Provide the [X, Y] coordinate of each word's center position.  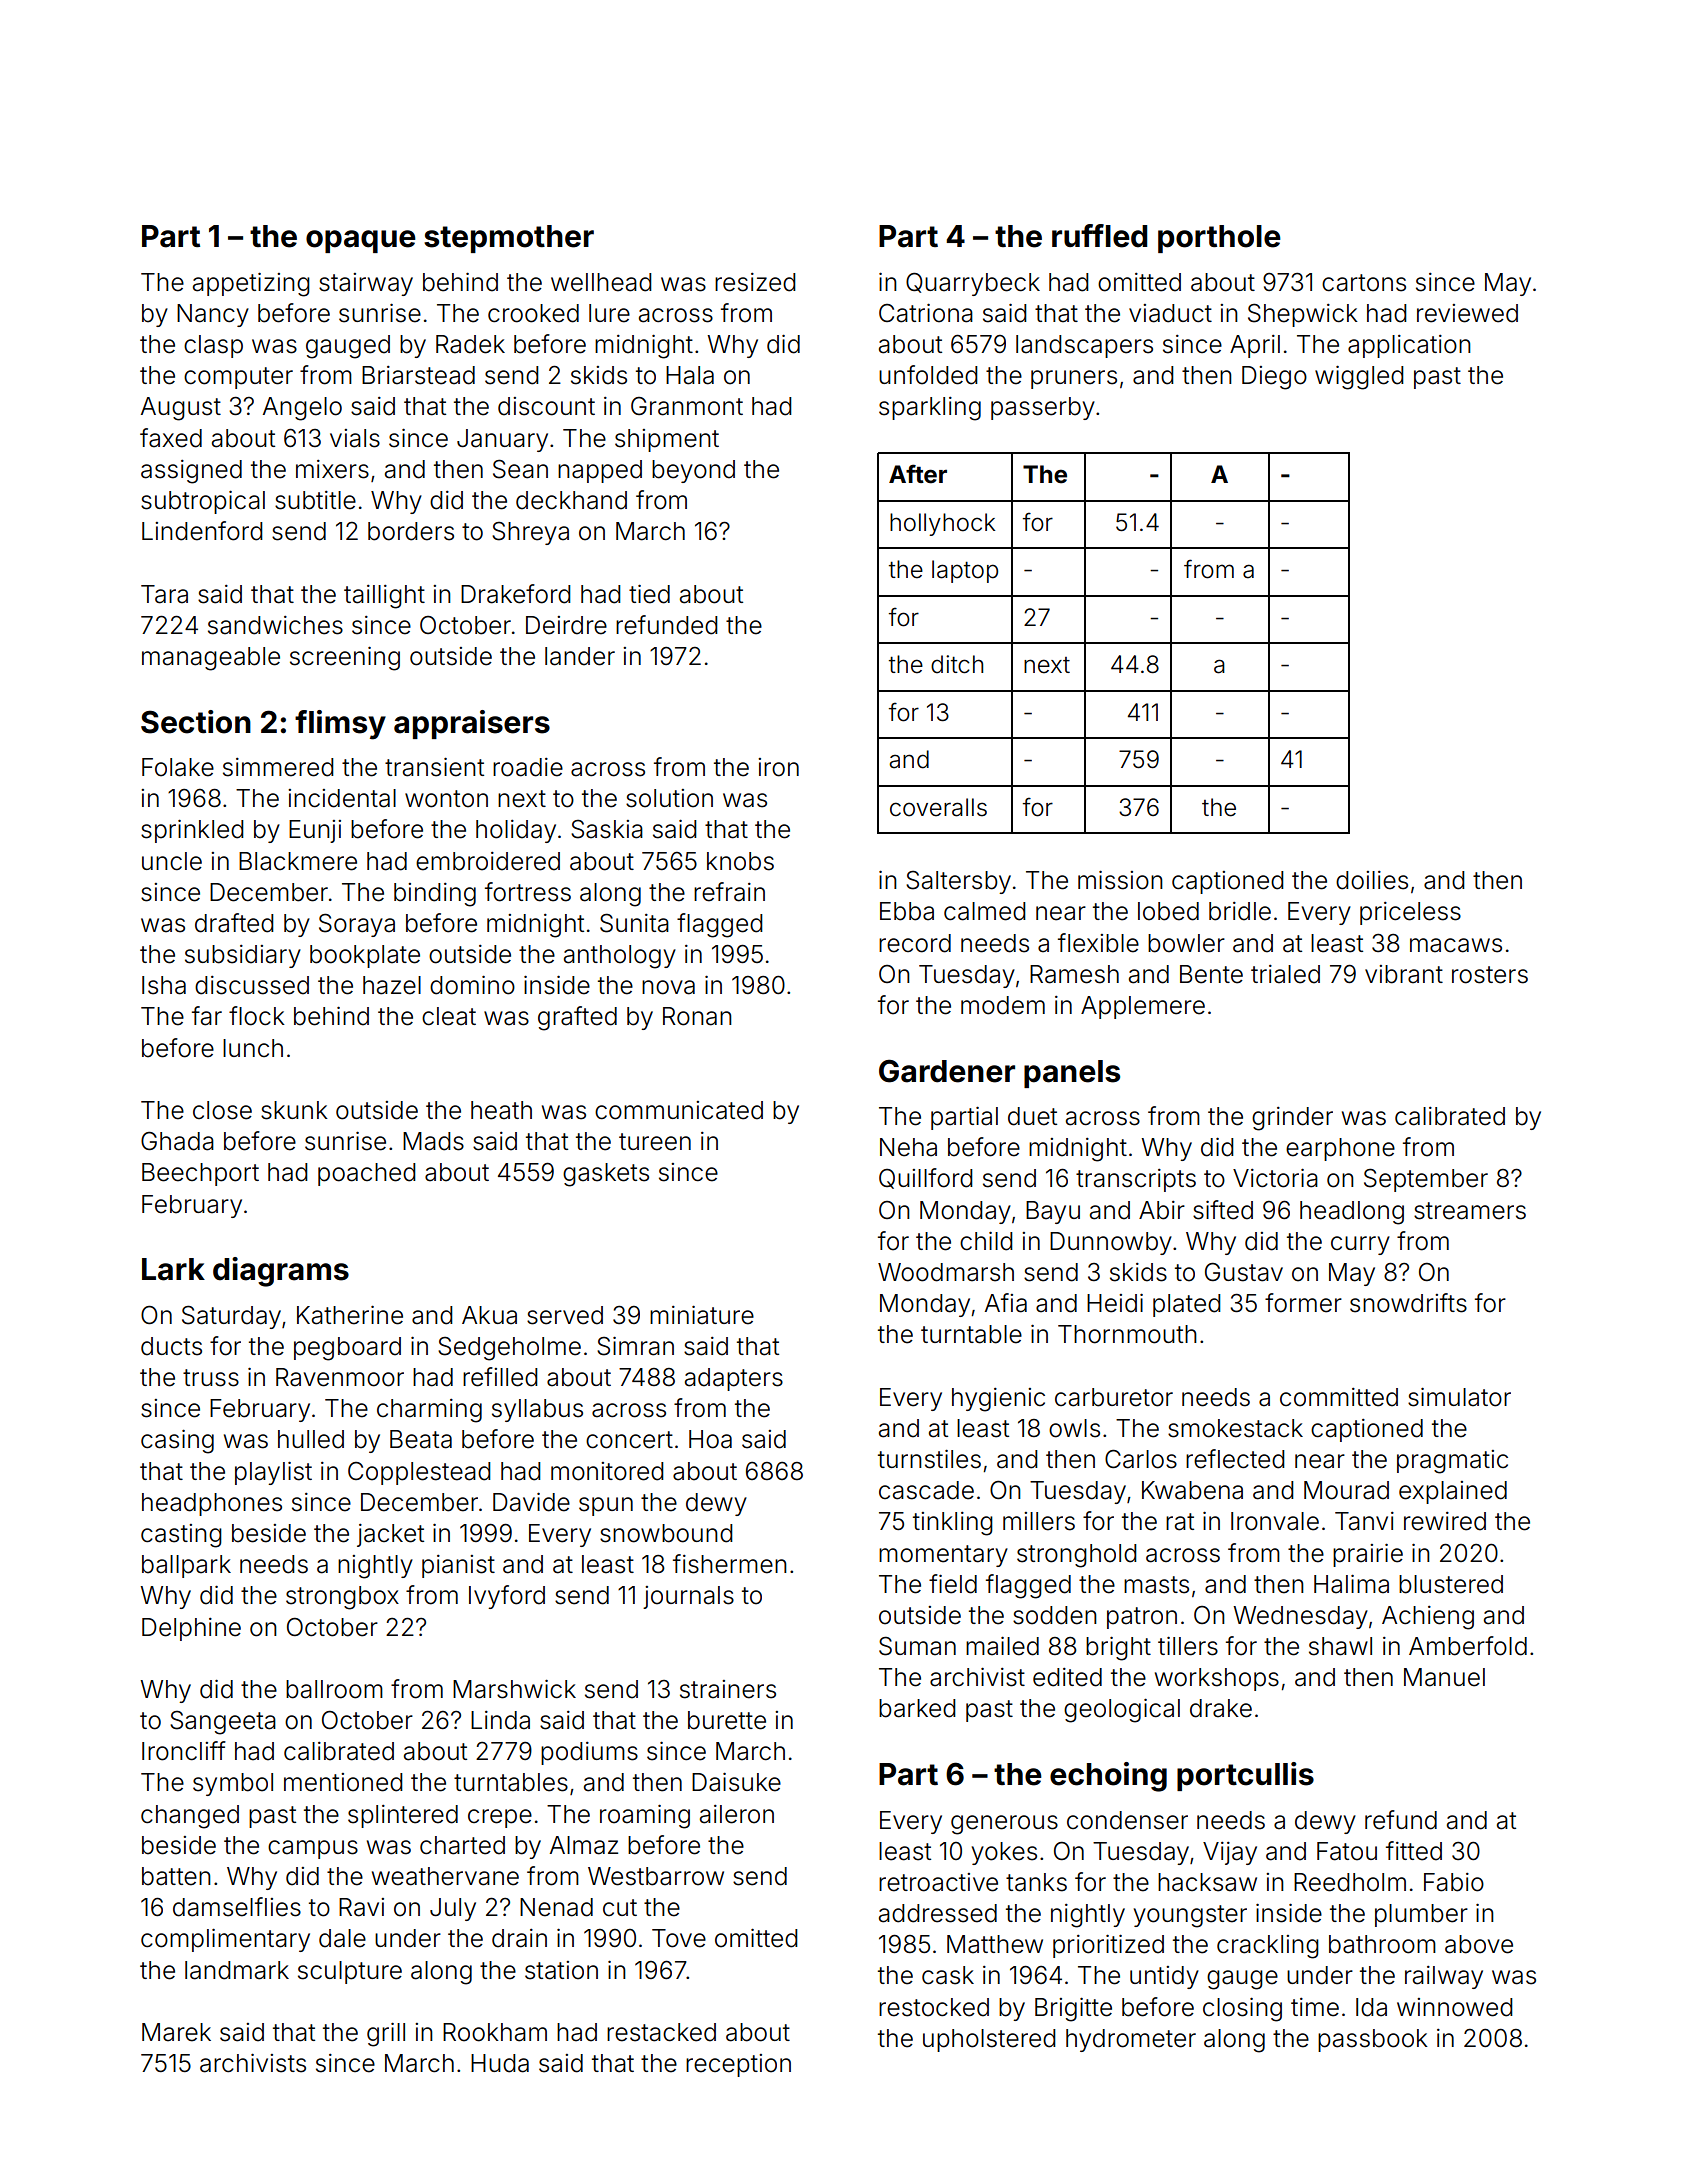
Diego [1274, 378]
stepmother [509, 239]
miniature [702, 1315]
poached [367, 1174]
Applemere [1143, 1007]
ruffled [1099, 236]
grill [386, 2034]
